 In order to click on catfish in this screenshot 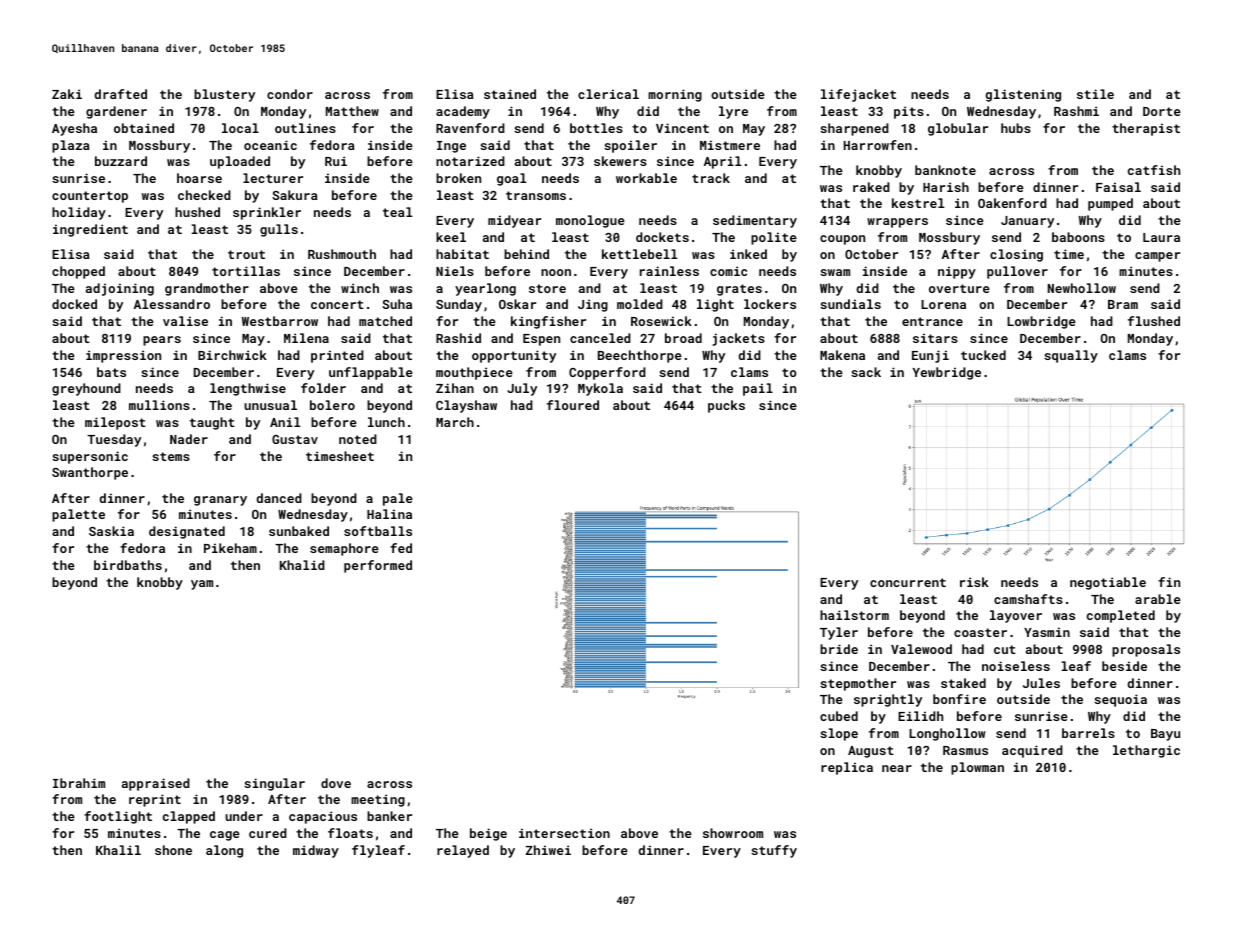, I will do `click(1154, 170)`.
